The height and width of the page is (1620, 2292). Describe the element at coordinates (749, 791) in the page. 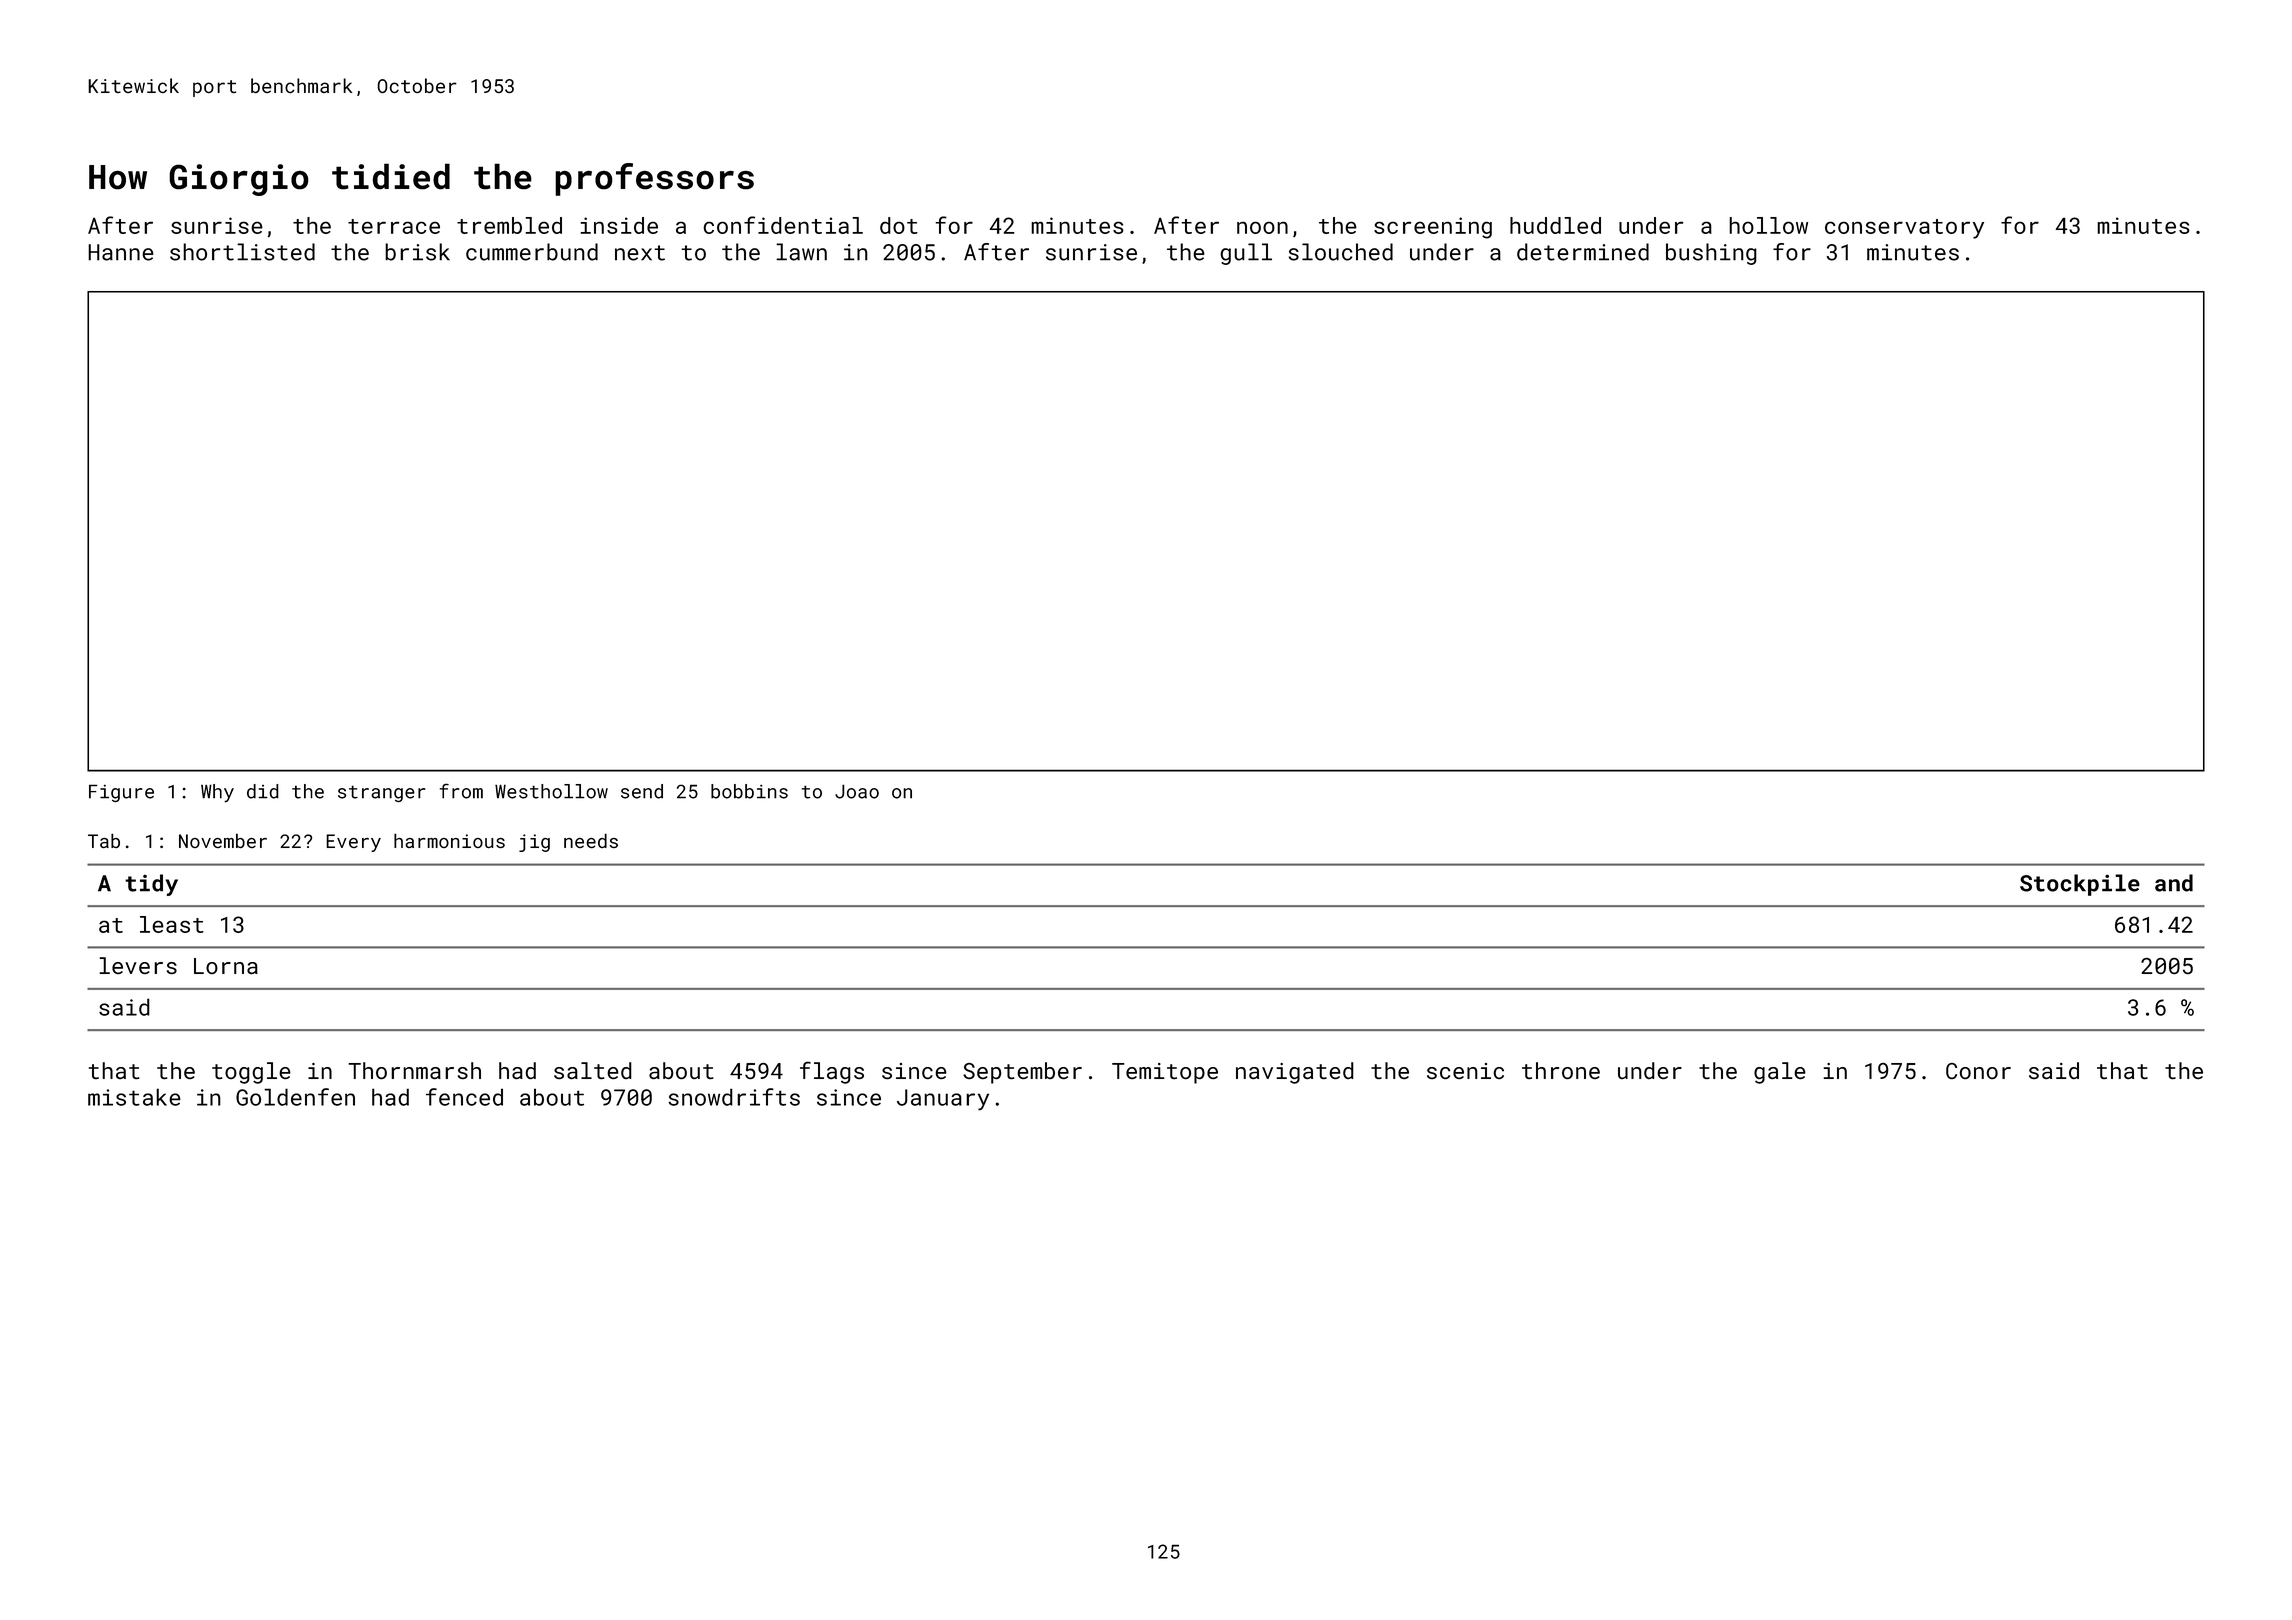

I see `bobbins` at that location.
